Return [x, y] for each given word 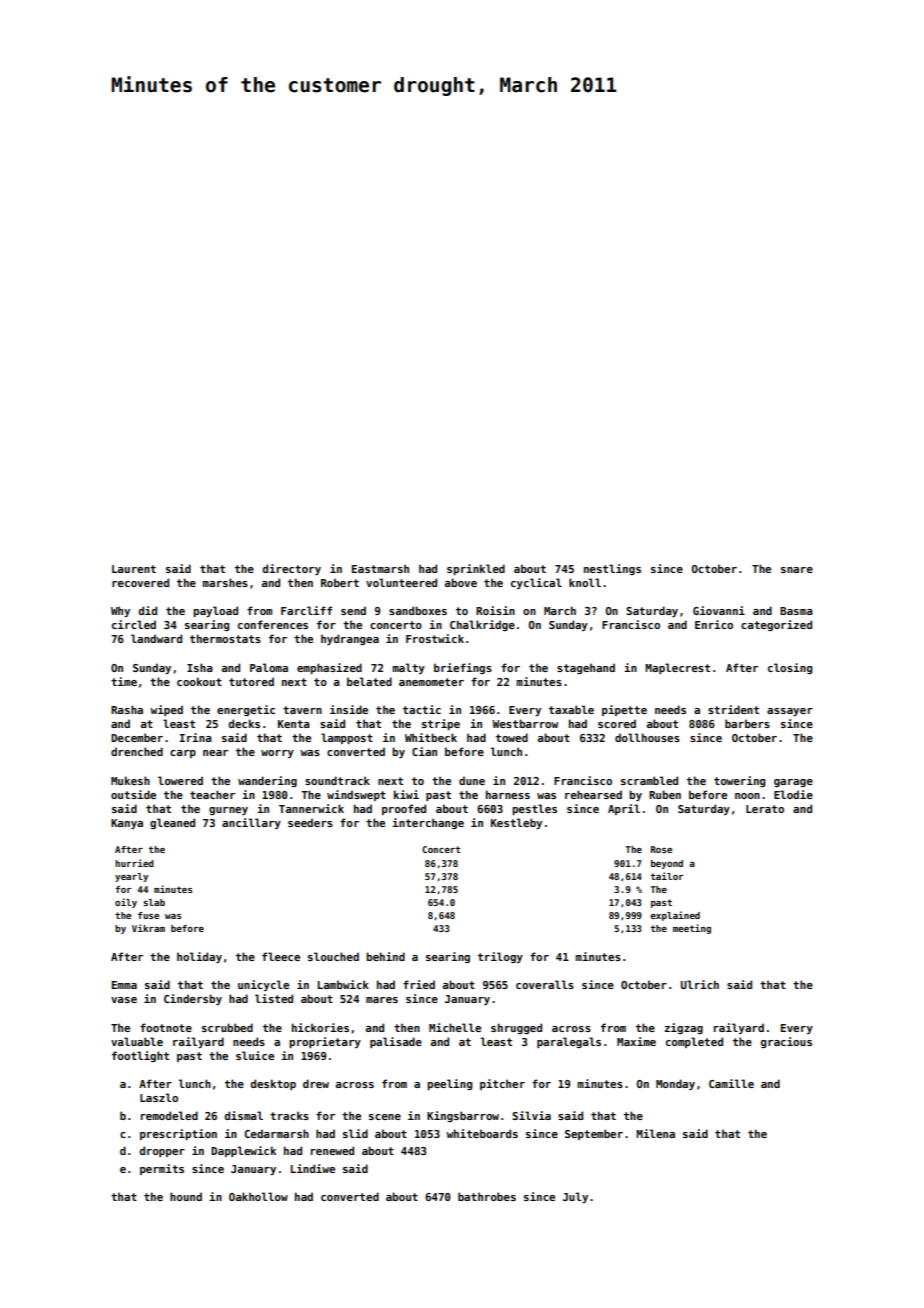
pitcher [502, 1084]
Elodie [793, 794]
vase [124, 1000]
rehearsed [593, 794]
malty [408, 668]
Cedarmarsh [277, 1133]
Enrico [714, 624]
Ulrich [700, 984]
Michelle [455, 1027]
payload [215, 611]
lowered [180, 780]
